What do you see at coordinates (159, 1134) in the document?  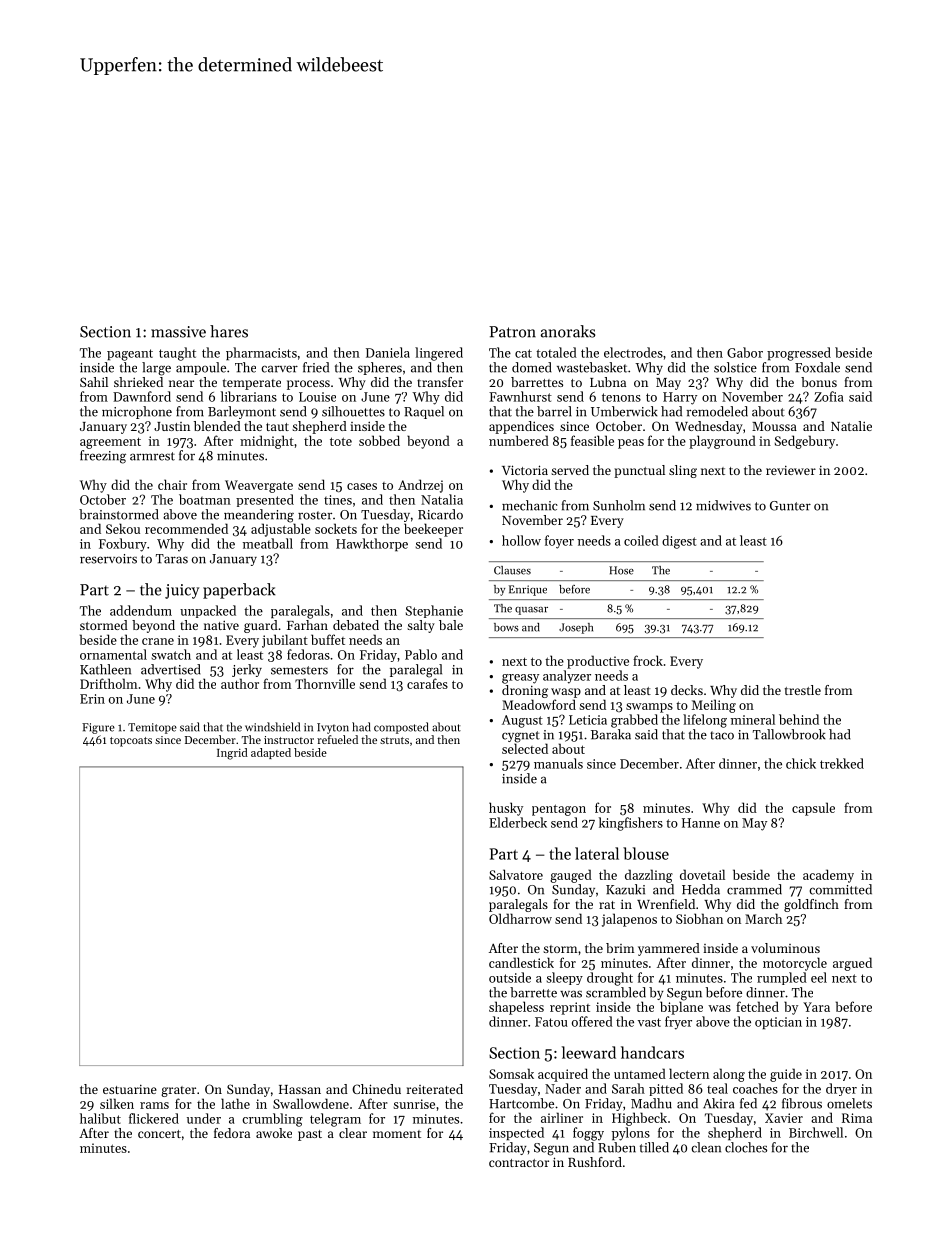 I see `concert` at bounding box center [159, 1134].
